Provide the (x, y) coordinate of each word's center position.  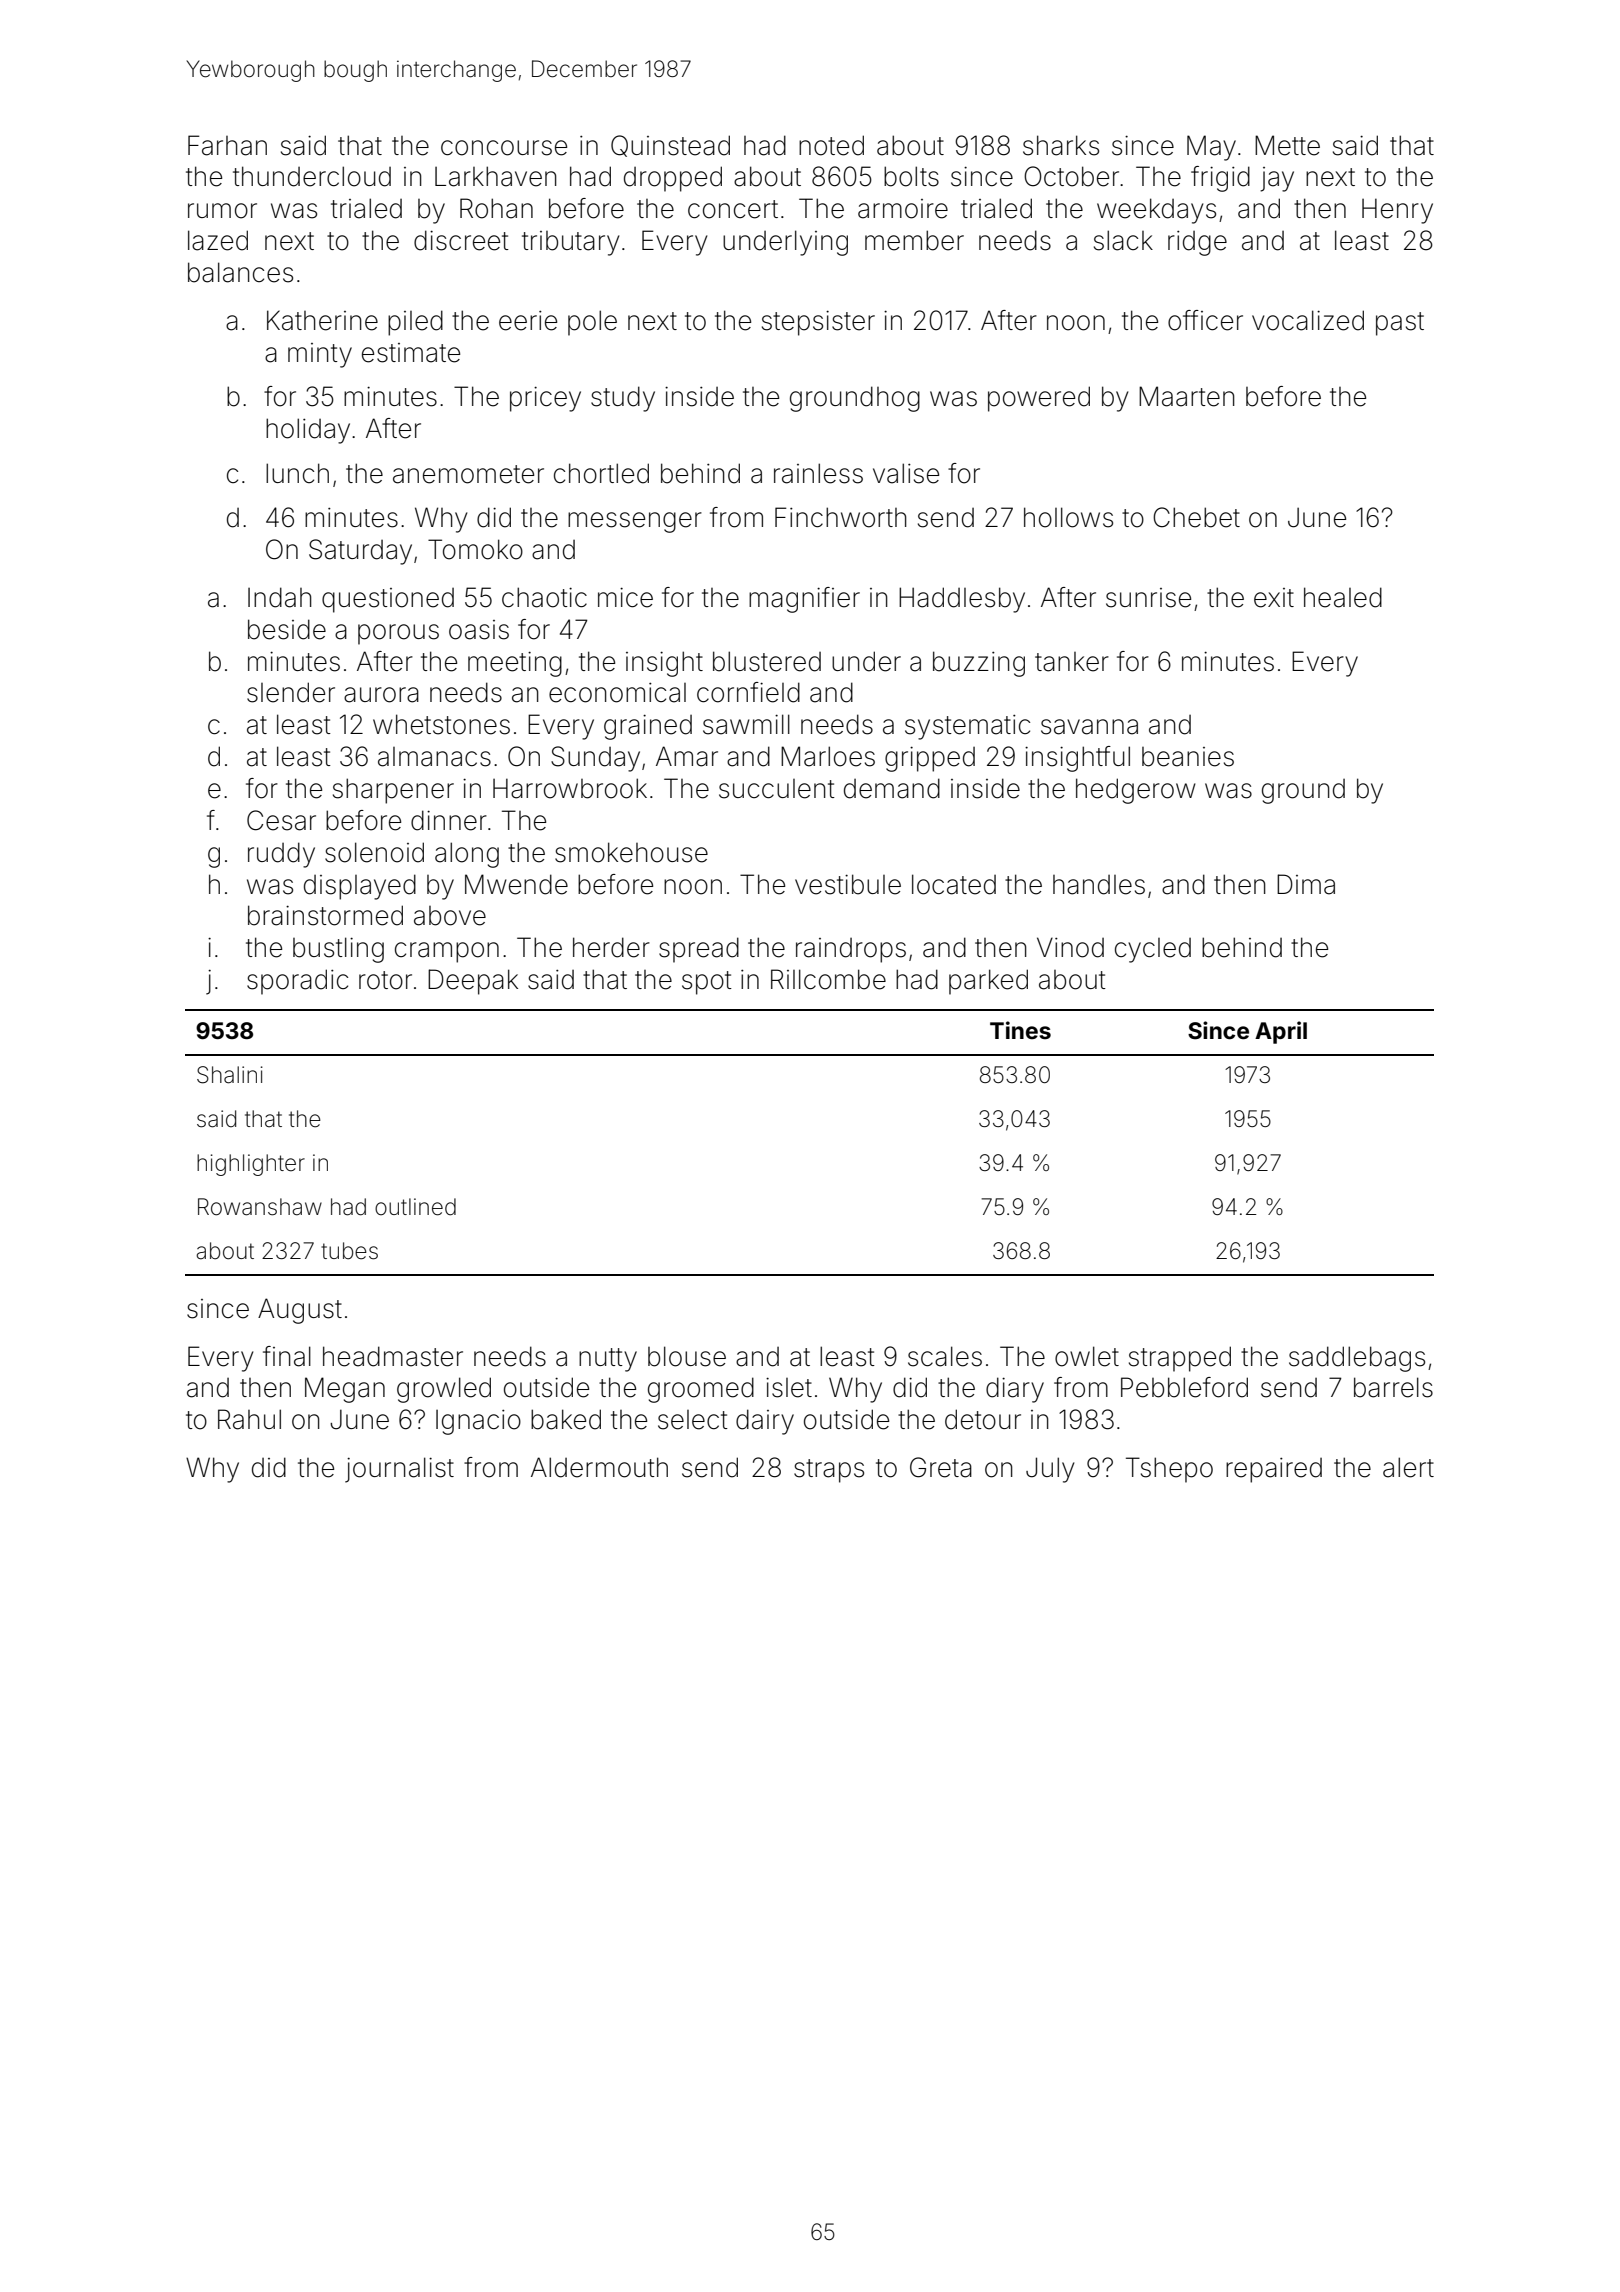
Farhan (227, 145)
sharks (1061, 145)
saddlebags (1357, 1359)
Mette (1287, 145)
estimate (411, 353)
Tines (1020, 1030)
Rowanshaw (260, 1207)
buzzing (979, 664)
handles (1099, 885)
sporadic (297, 982)
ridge (1197, 243)
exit (1274, 598)
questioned (388, 600)
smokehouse (631, 852)
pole (592, 323)
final (287, 1356)
